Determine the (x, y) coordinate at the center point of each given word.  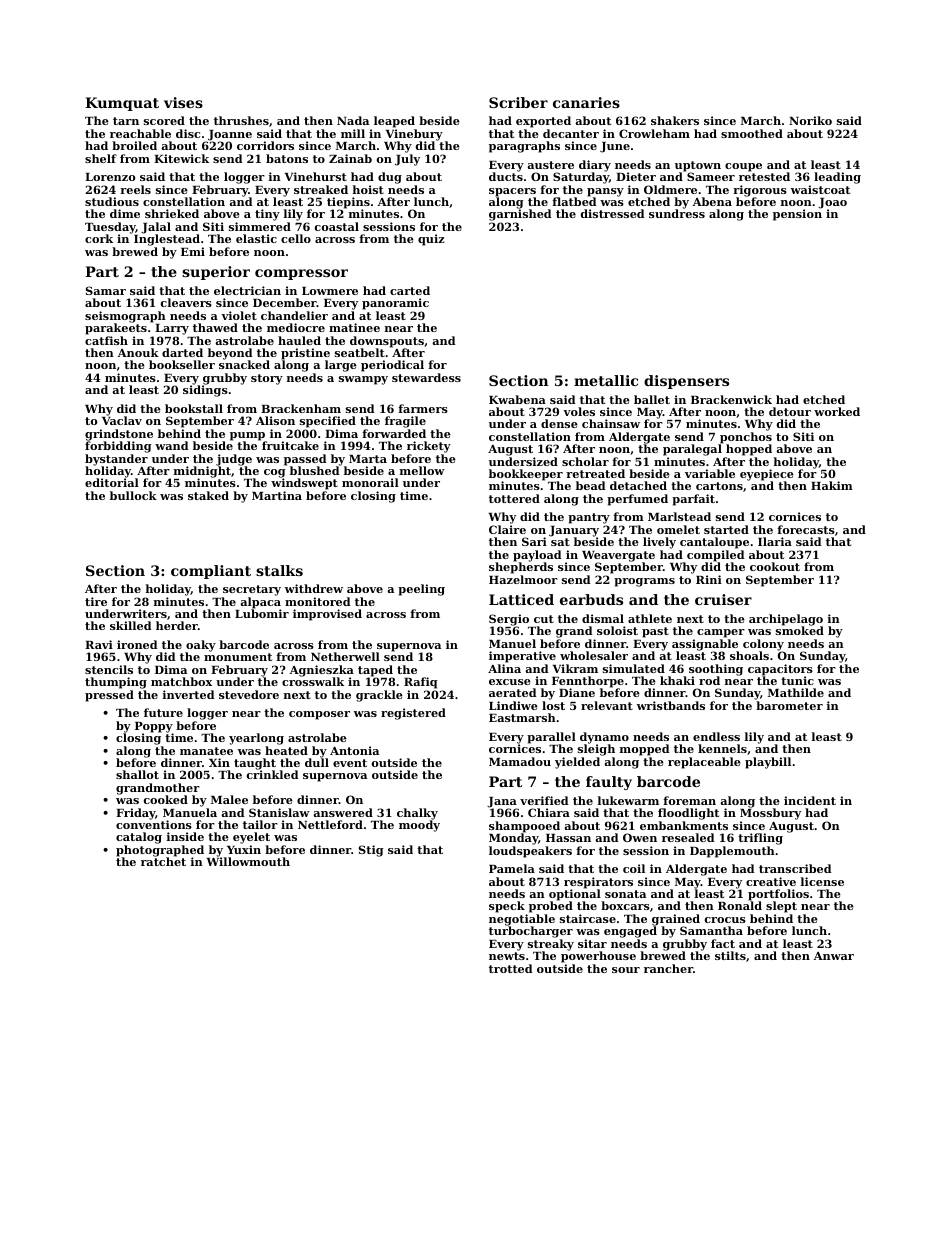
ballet (652, 399)
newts (507, 956)
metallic (606, 380)
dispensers (686, 382)
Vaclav (122, 421)
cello (296, 238)
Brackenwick (731, 399)
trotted (511, 968)
